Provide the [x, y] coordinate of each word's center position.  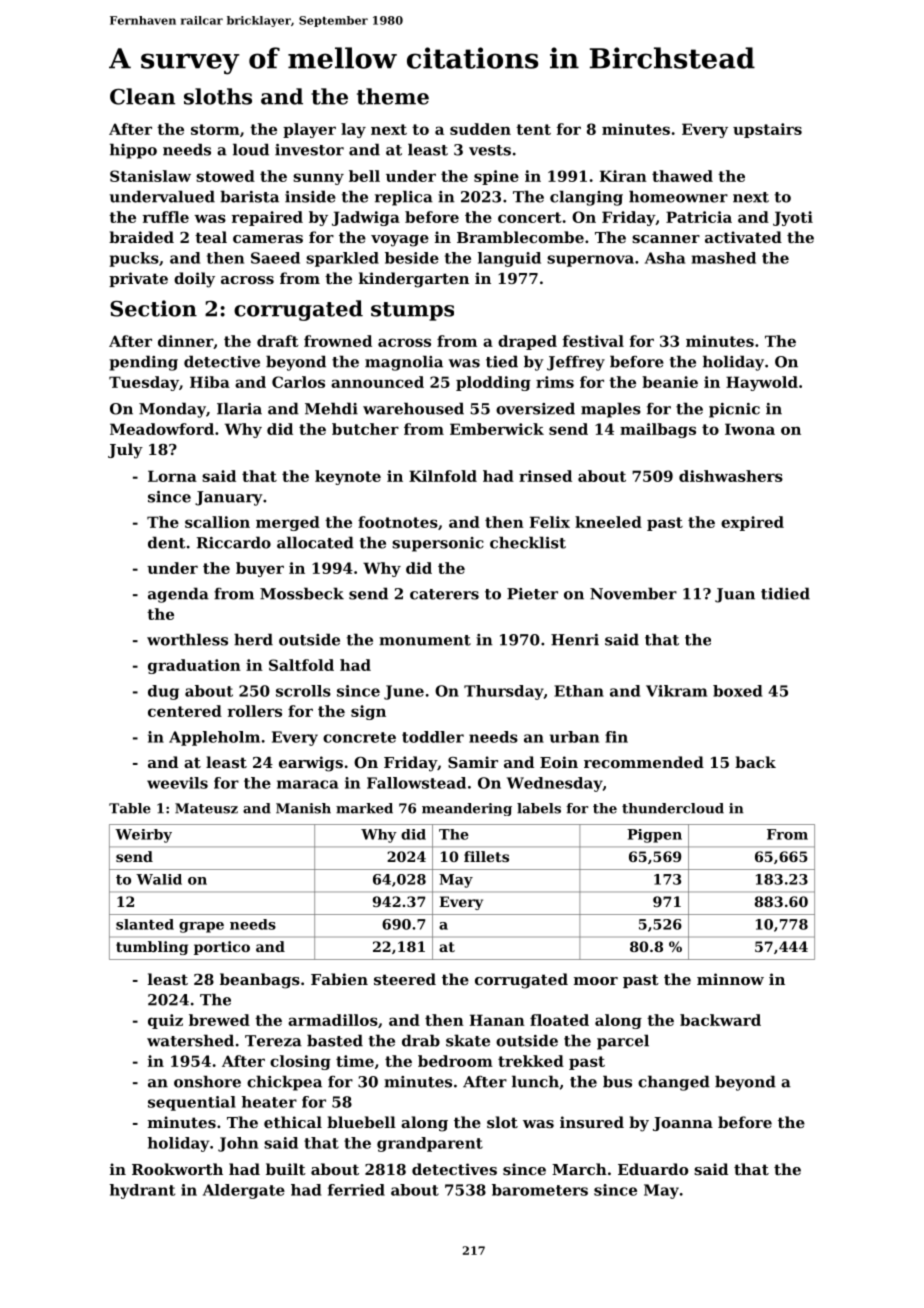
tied [502, 361]
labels [539, 808]
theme [393, 96]
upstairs [767, 130]
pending [144, 363]
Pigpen [654, 836]
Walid [159, 879]
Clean [142, 96]
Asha [665, 258]
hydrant [142, 1191]
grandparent [430, 1144]
